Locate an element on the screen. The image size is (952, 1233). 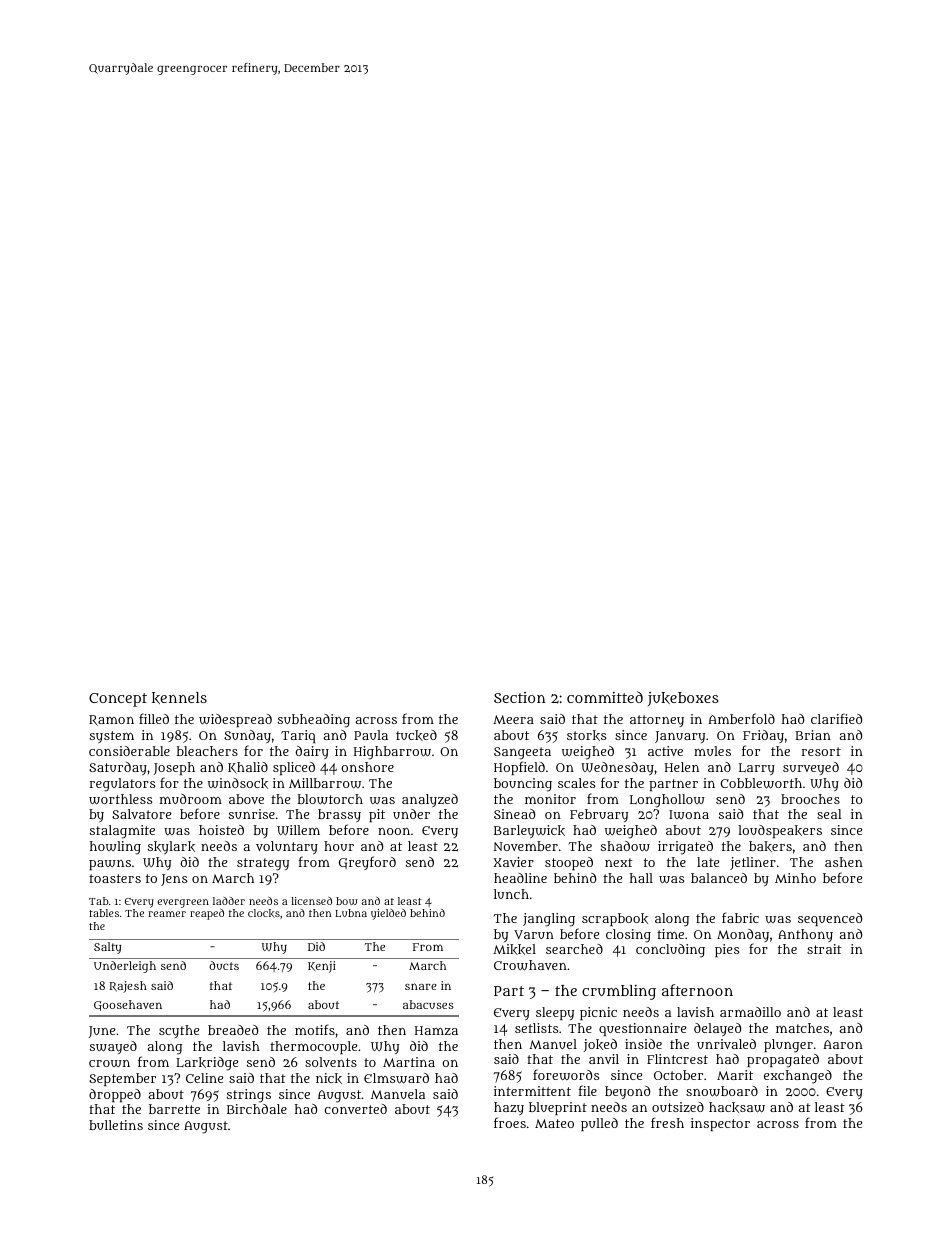
hall is located at coordinates (641, 878).
